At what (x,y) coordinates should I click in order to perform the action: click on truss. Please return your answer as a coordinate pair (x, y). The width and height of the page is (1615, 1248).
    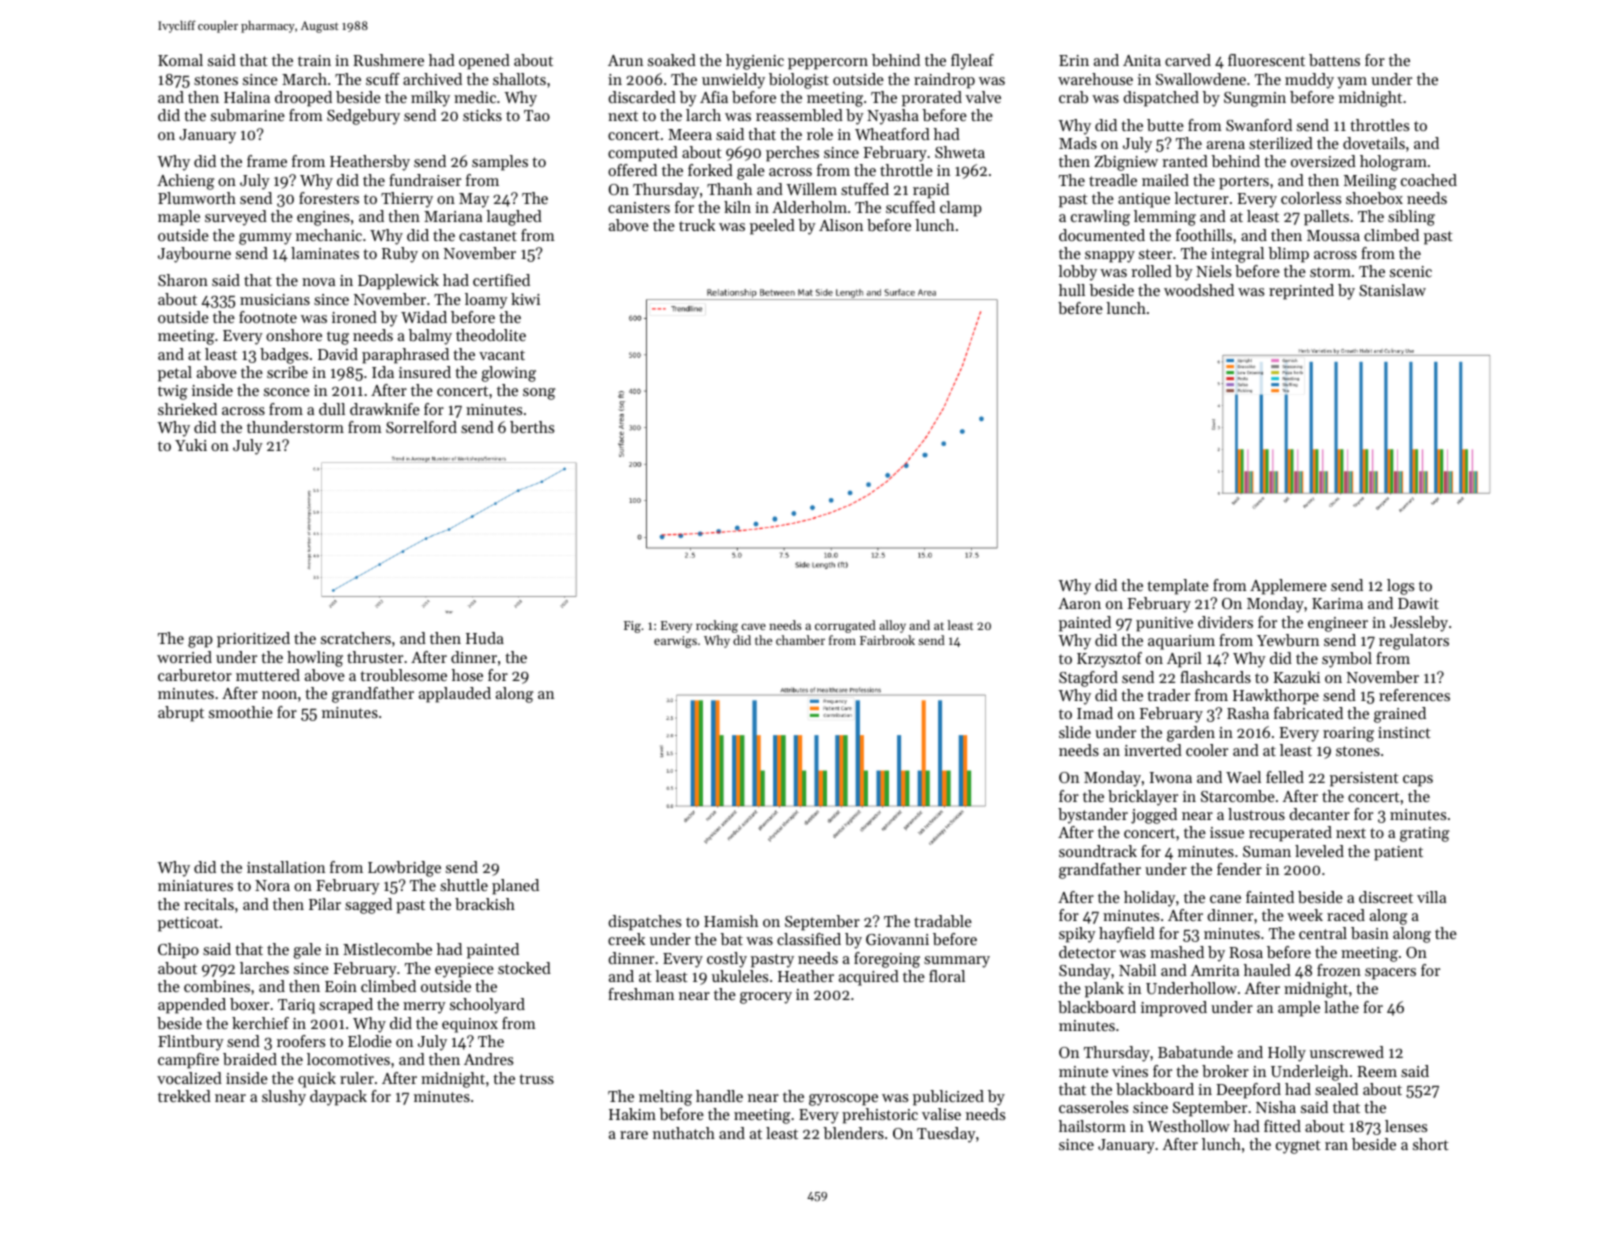
    Looking at the image, I should click on (536, 1079).
